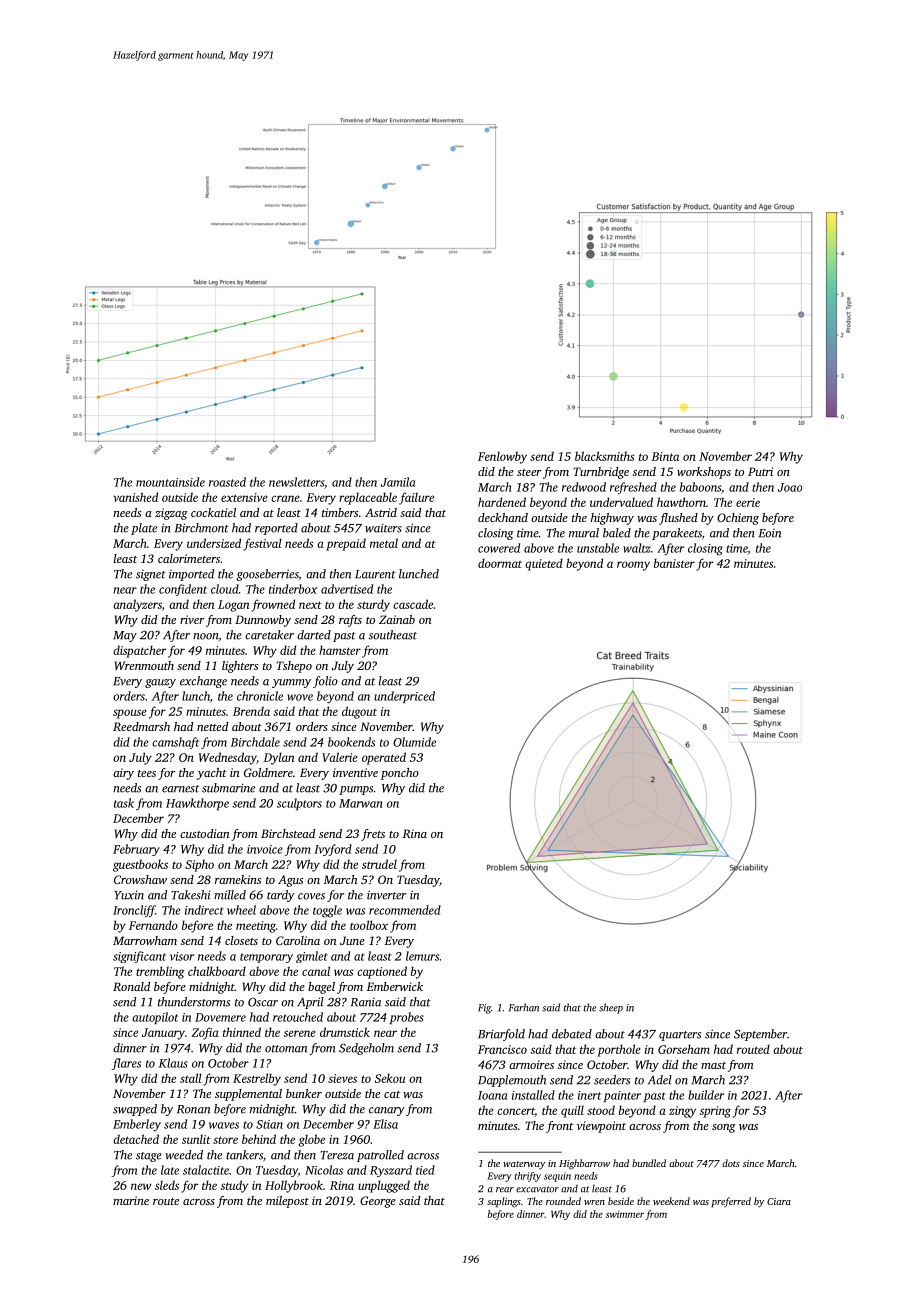 This screenshot has height=1308, width=924. Describe the element at coordinates (414, 742) in the screenshot. I see `Olumide` at that location.
